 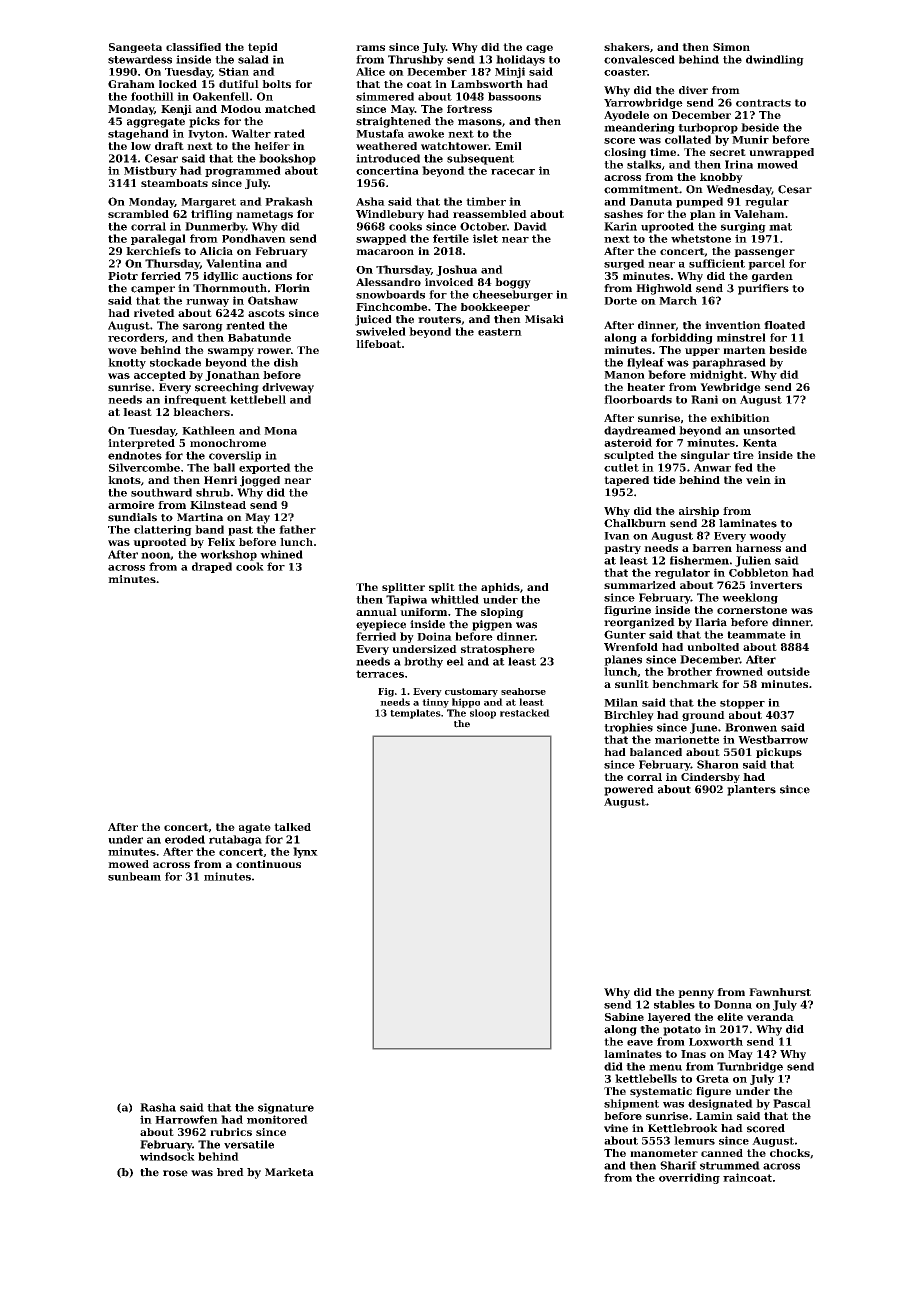 What do you see at coordinates (486, 201) in the screenshot?
I see `timber` at bounding box center [486, 201].
